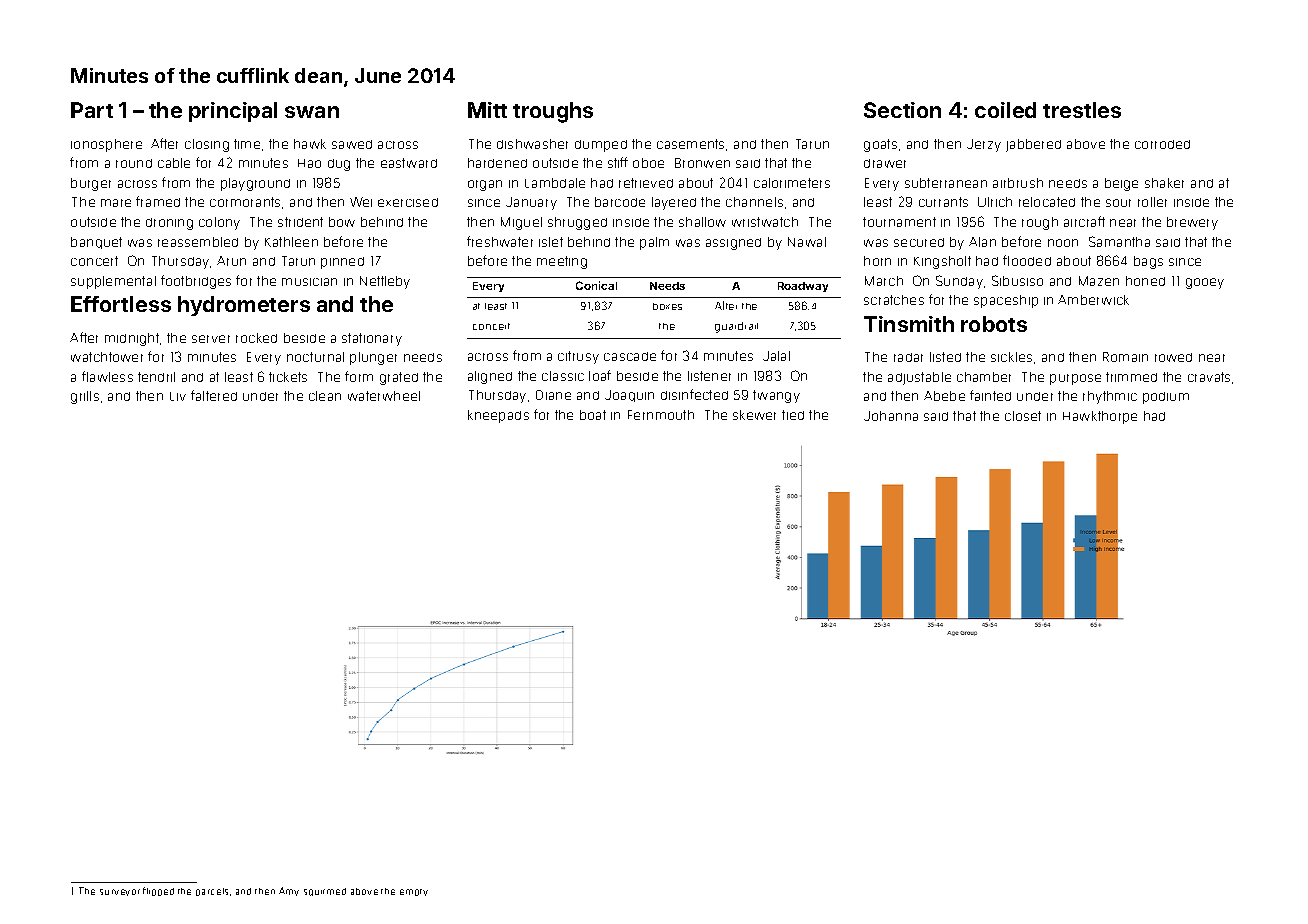  What do you see at coordinates (373, 358) in the document?
I see `plunger` at bounding box center [373, 358].
